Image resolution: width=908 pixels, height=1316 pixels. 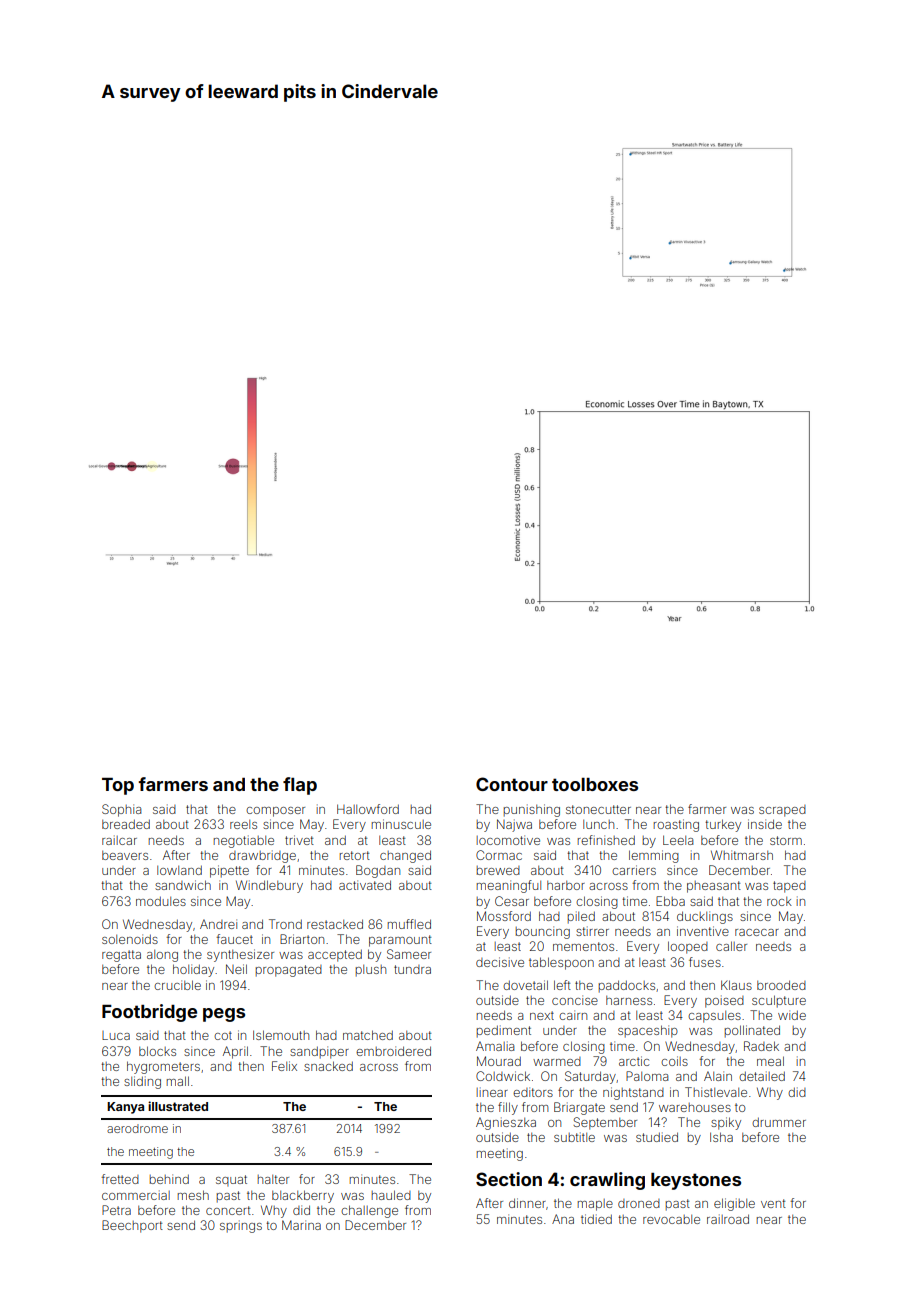 What do you see at coordinates (504, 916) in the document?
I see `Mossford` at bounding box center [504, 916].
